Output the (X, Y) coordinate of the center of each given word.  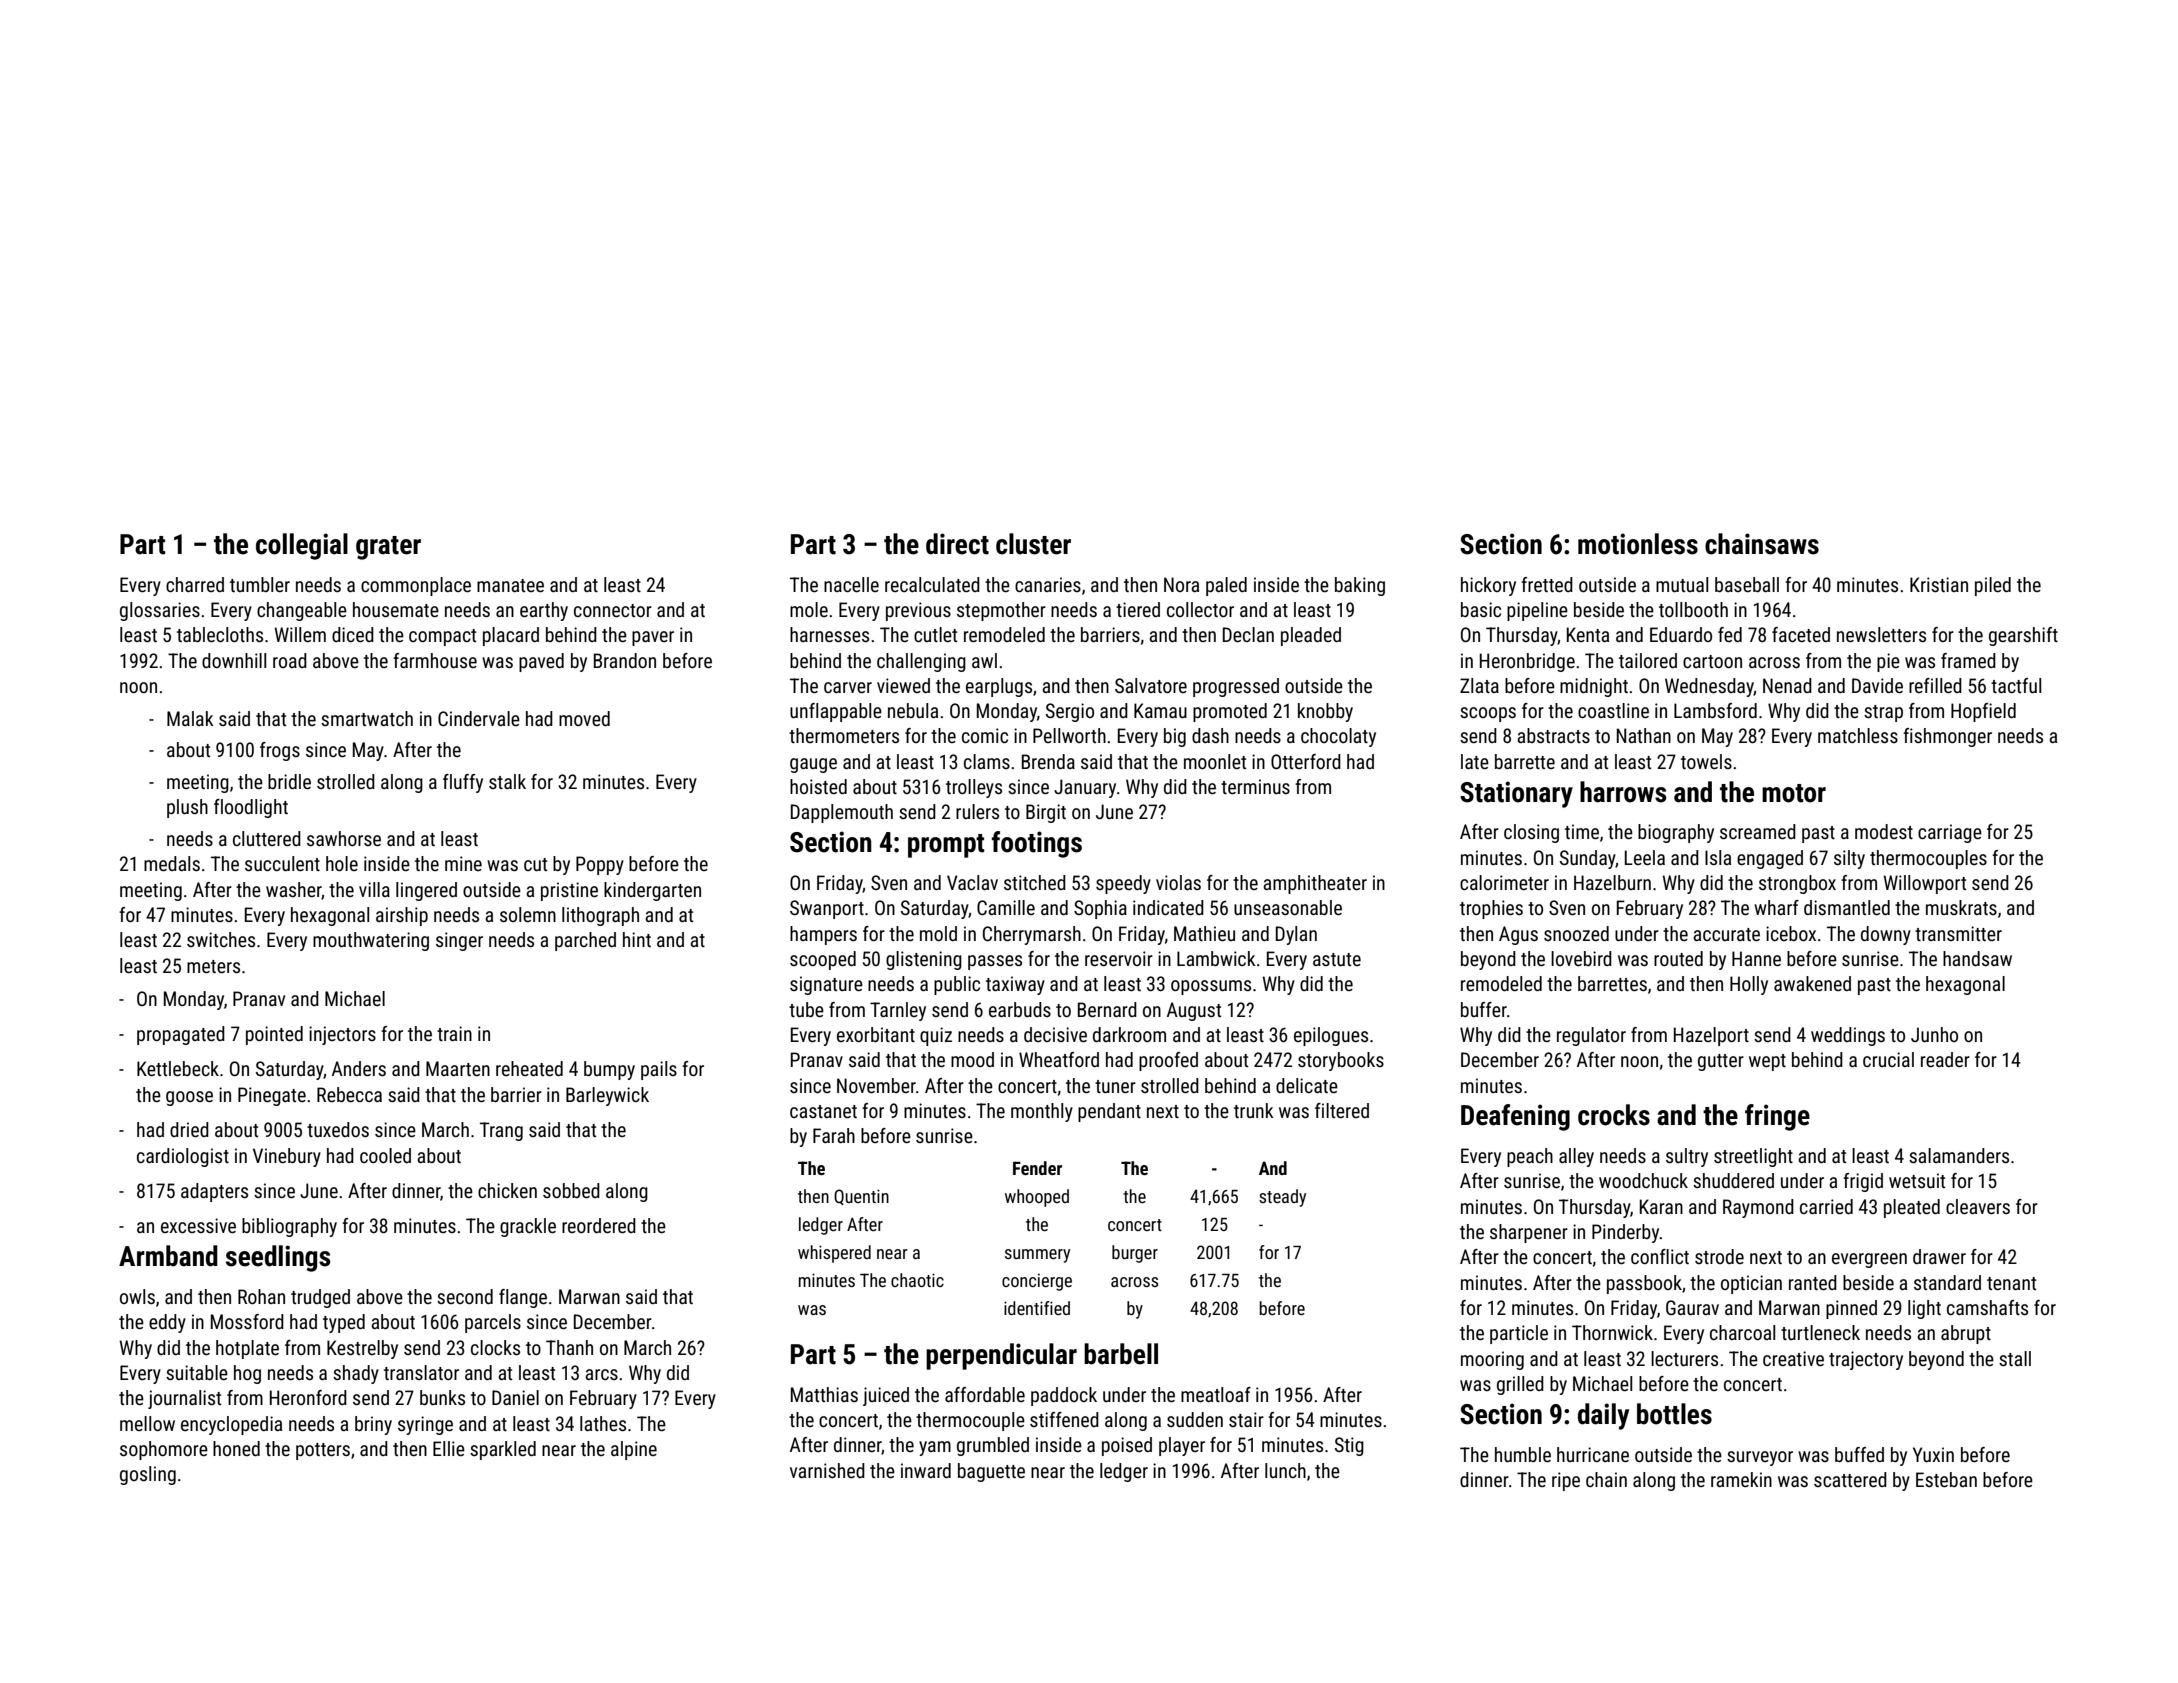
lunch (1285, 1470)
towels (1706, 761)
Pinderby (1625, 1233)
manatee (510, 585)
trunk (1254, 1110)
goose (189, 1098)
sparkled (503, 1450)
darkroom (1129, 1034)
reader (1945, 1059)
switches (221, 939)
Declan (1248, 634)
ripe (1566, 1481)
